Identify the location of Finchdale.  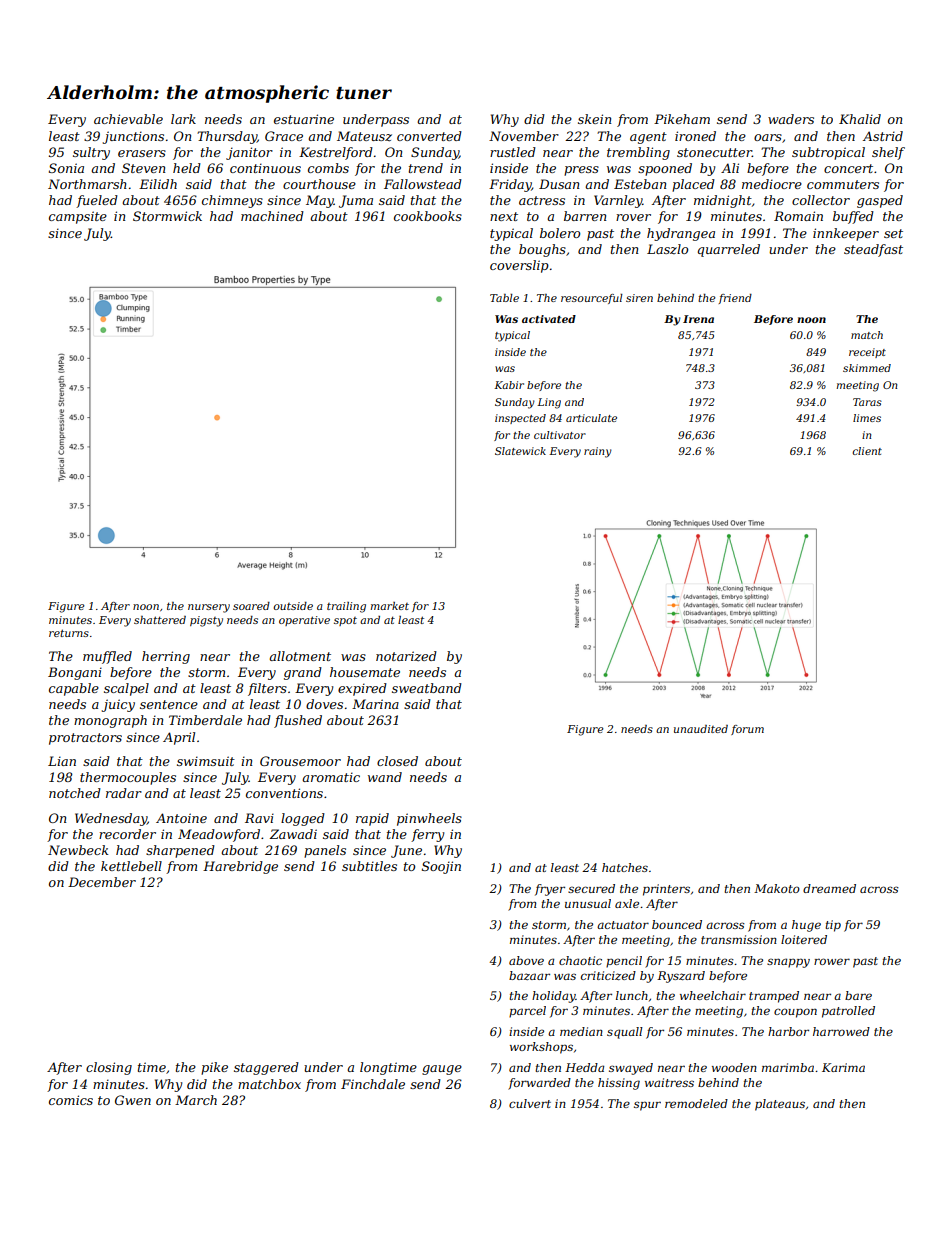
(373, 1084).
